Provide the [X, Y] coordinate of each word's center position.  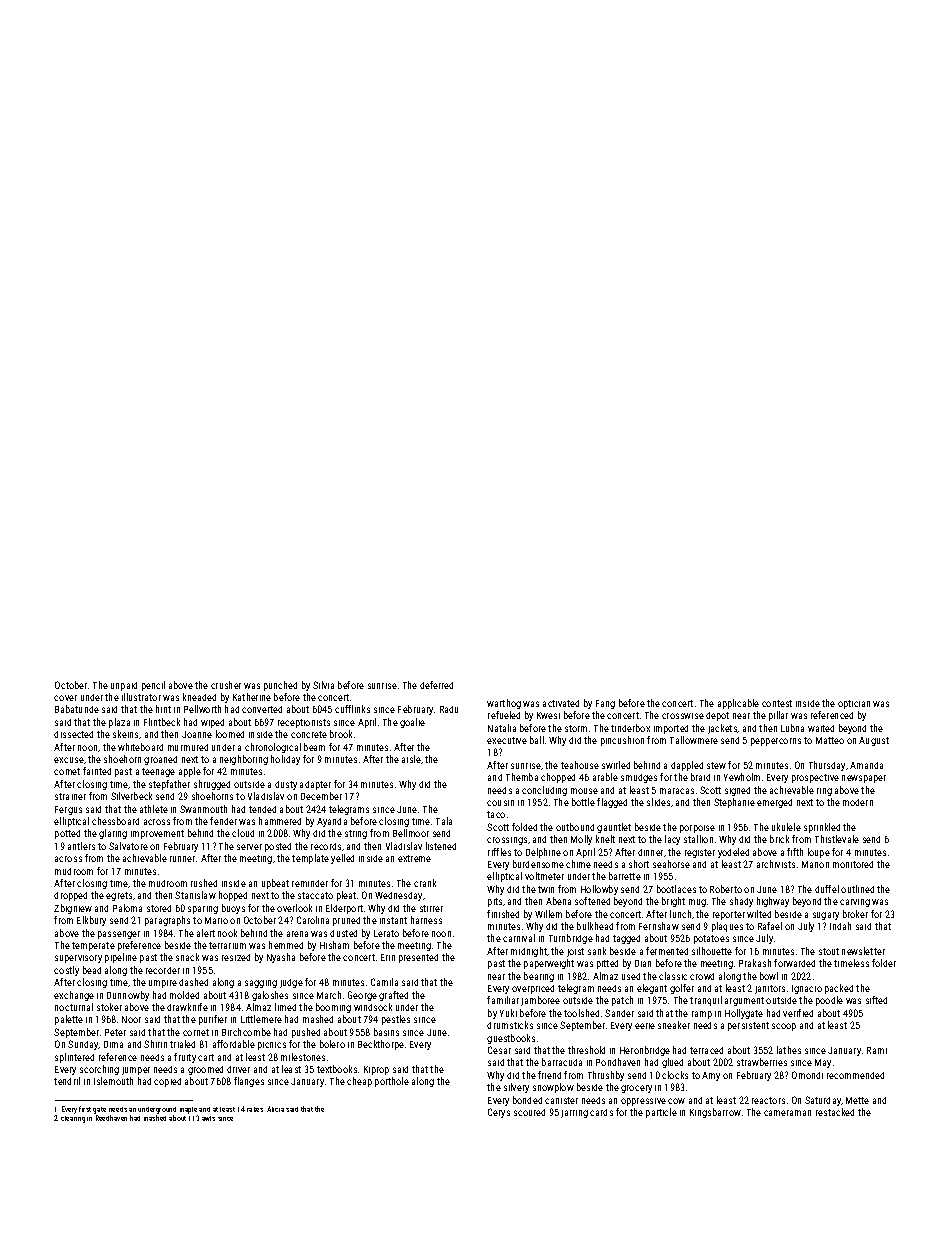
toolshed [581, 1013]
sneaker [674, 1025]
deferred [436, 685]
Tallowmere [694, 740]
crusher [226, 685]
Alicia [275, 1109]
